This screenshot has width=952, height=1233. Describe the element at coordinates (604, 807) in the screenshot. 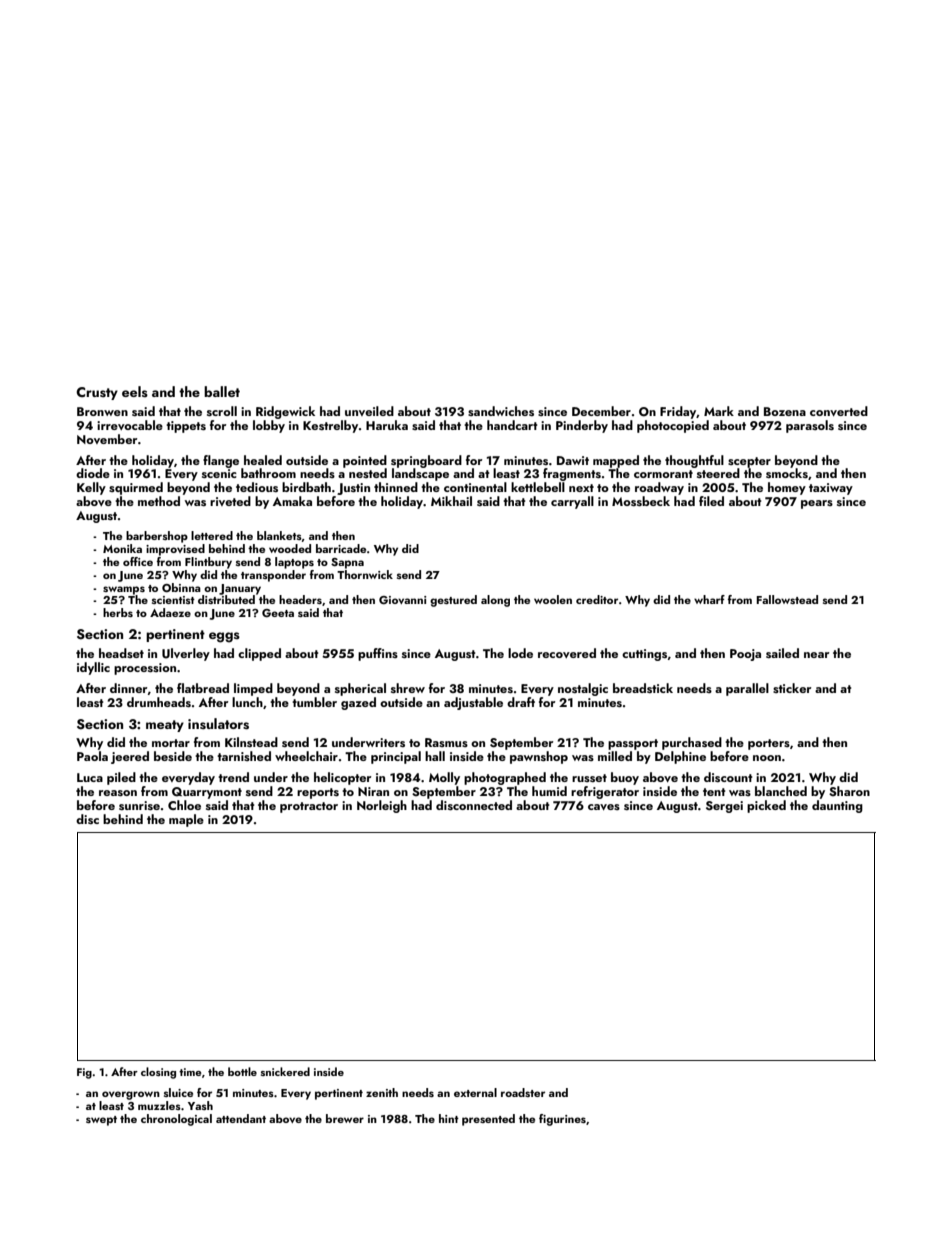

I see `caves` at that location.
